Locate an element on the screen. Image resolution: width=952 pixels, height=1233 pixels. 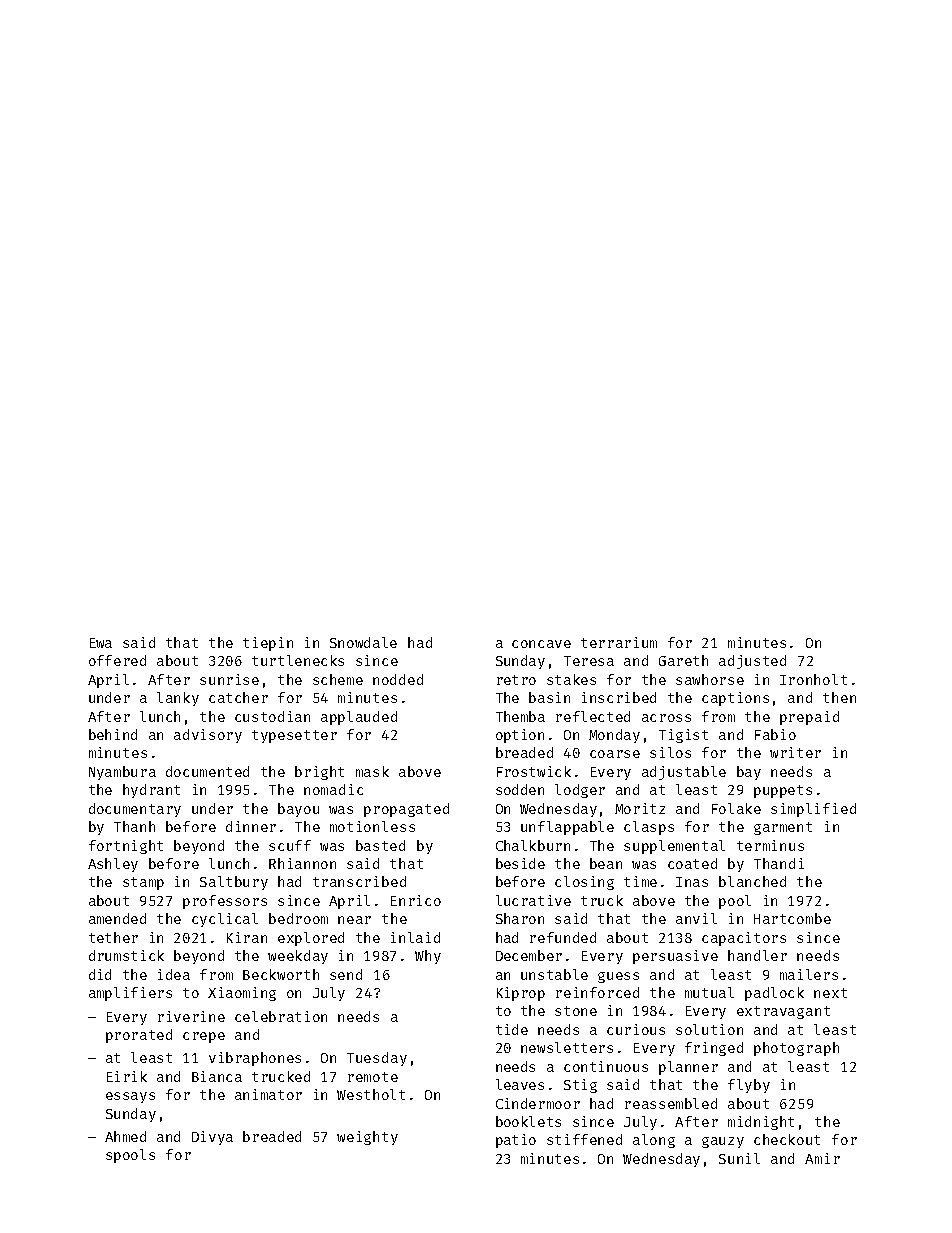
tiepin is located at coordinates (268, 644).
